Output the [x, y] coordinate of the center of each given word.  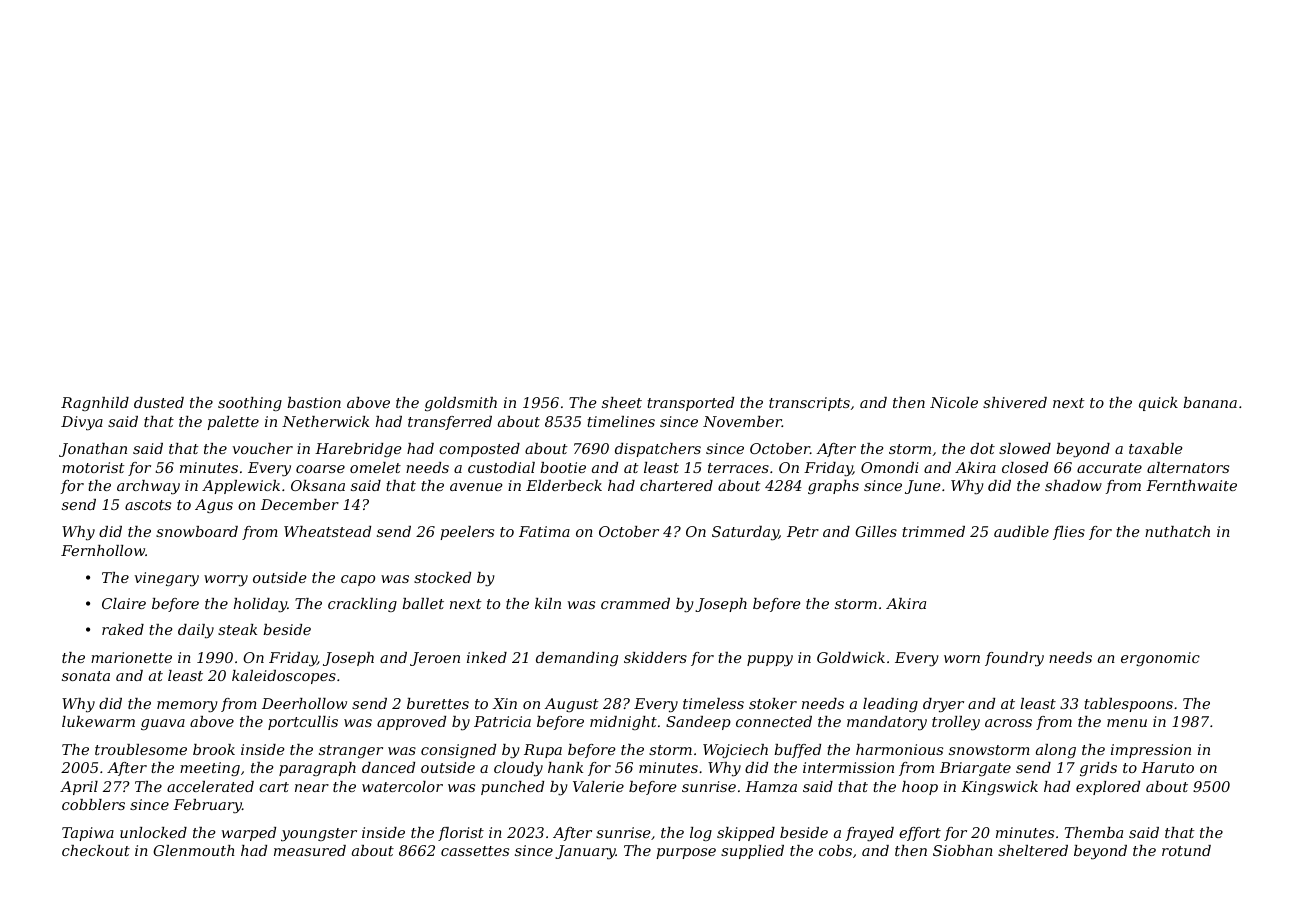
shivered [1015, 402]
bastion [314, 402]
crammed [635, 603]
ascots [148, 505]
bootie [563, 467]
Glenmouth [194, 850]
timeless [713, 703]
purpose [686, 853]
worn [962, 659]
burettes [438, 703]
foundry [1014, 659]
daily [196, 631]
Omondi [890, 467]
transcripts [809, 404]
